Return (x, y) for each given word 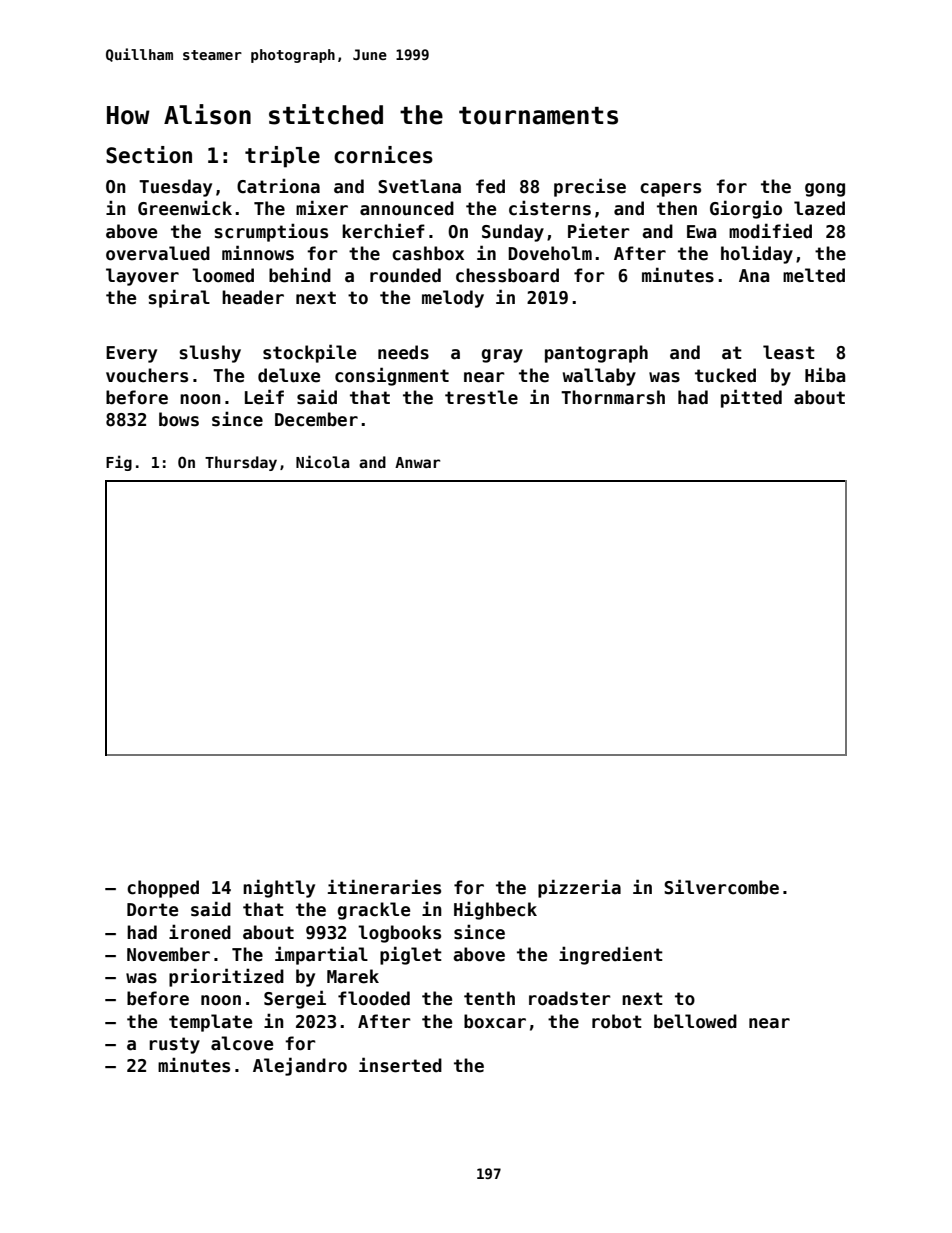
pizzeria (579, 888)
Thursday (241, 463)
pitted (751, 398)
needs (403, 352)
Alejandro (300, 1066)
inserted (400, 1065)
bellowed (695, 1021)
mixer (322, 208)
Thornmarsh (613, 397)
